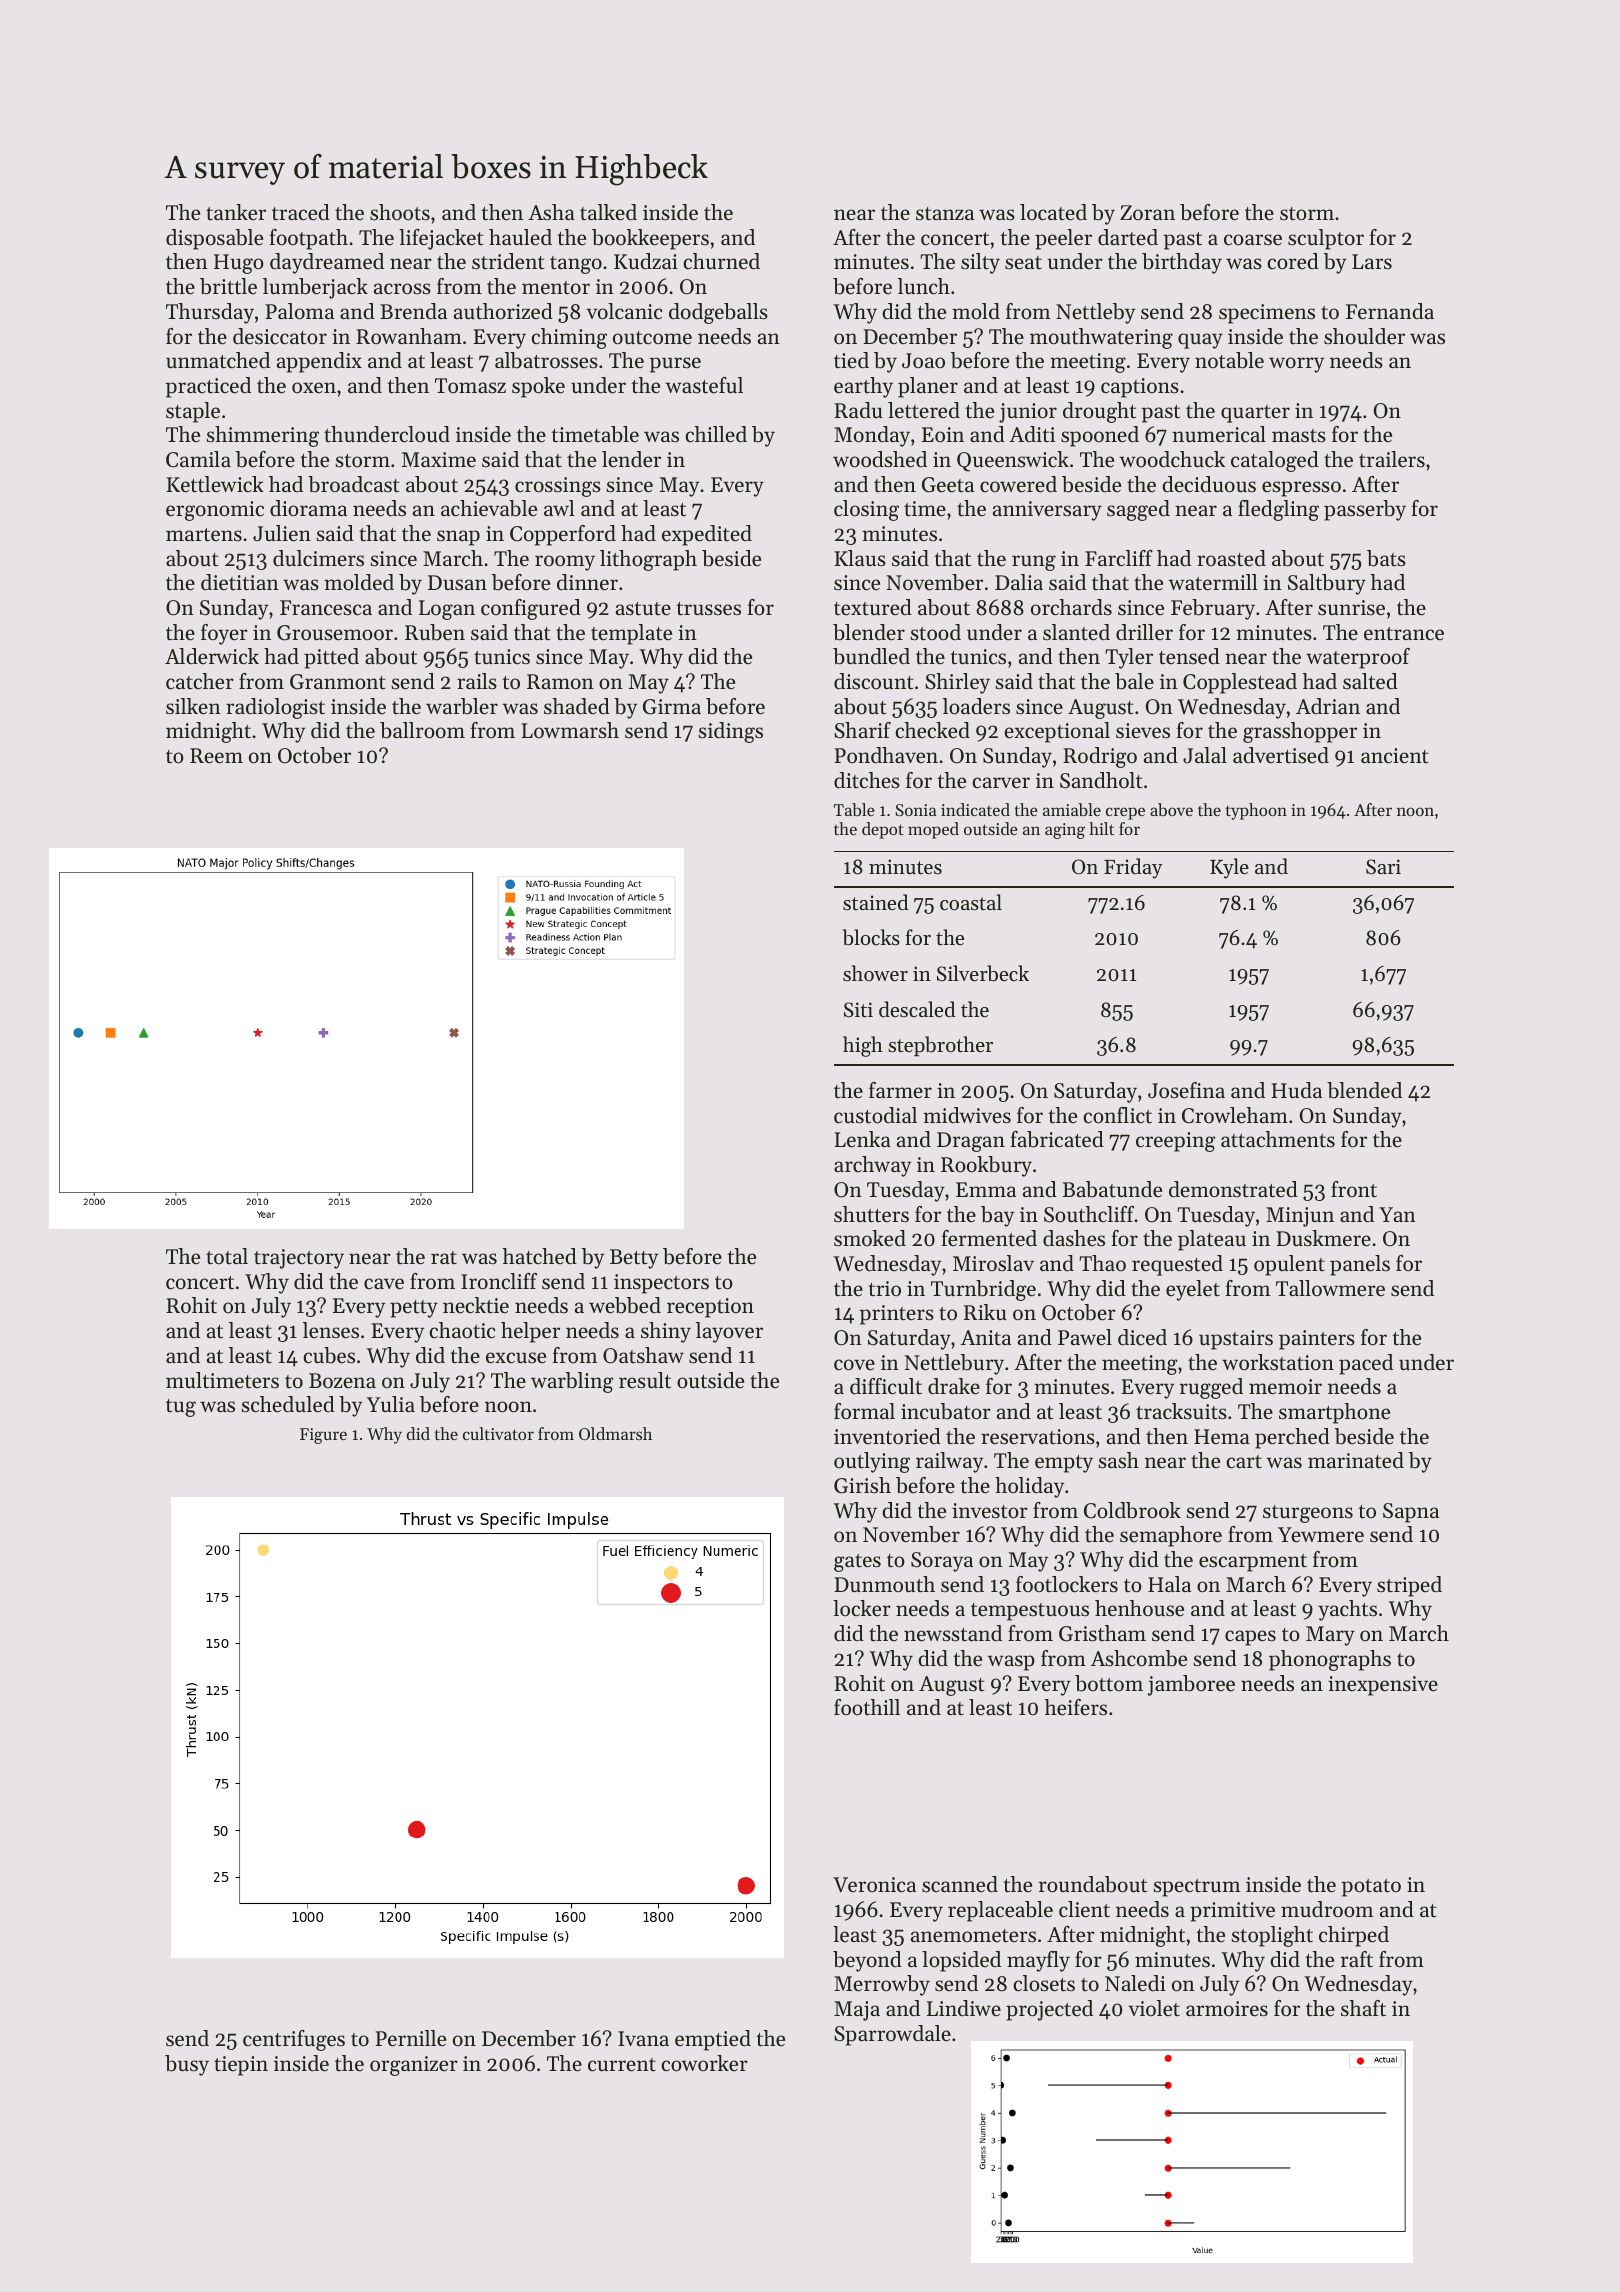 This image has width=1620, height=2292. Describe the element at coordinates (1360, 1265) in the image. I see `panels` at that location.
